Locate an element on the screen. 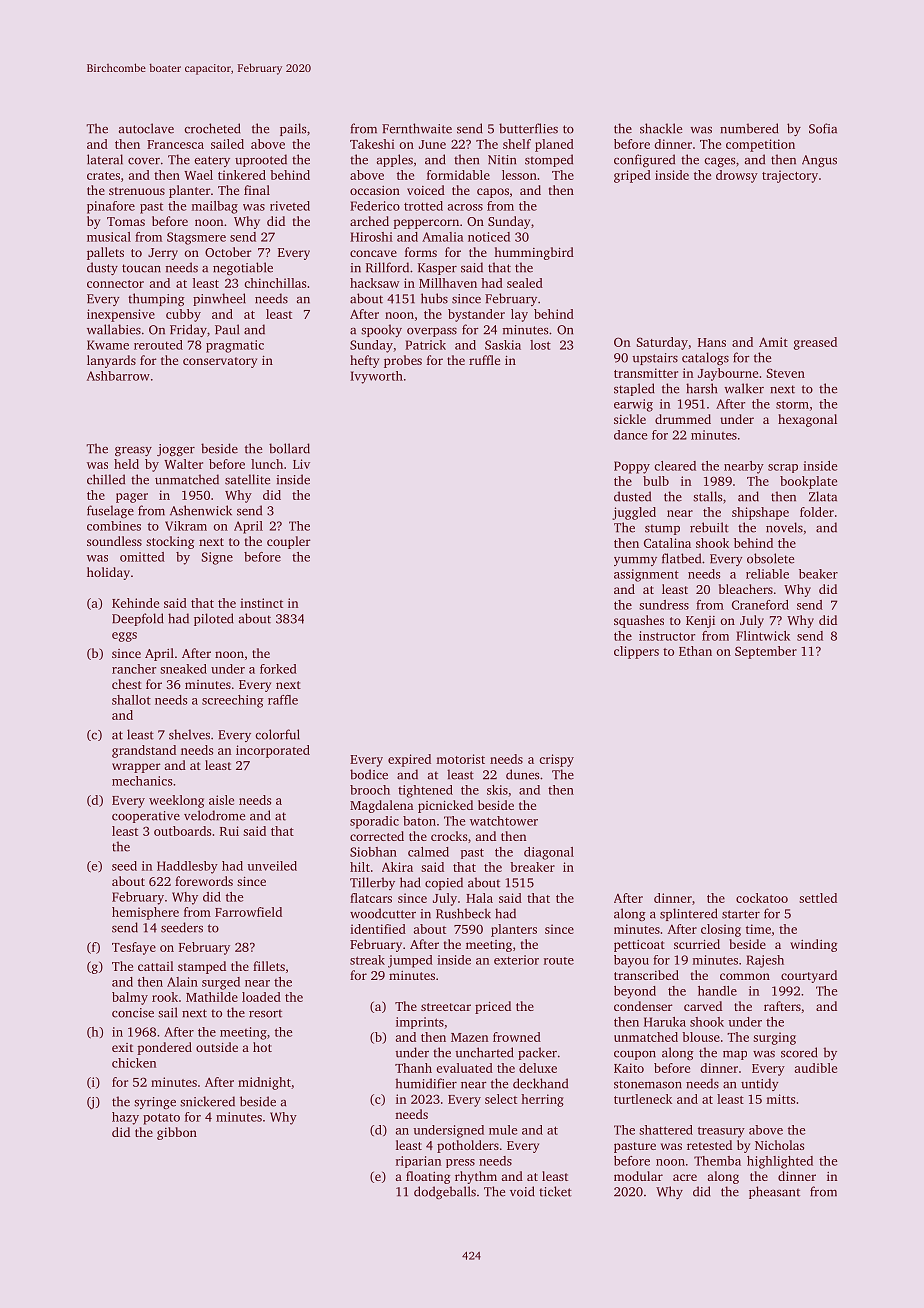  hexagonal is located at coordinates (807, 420).
